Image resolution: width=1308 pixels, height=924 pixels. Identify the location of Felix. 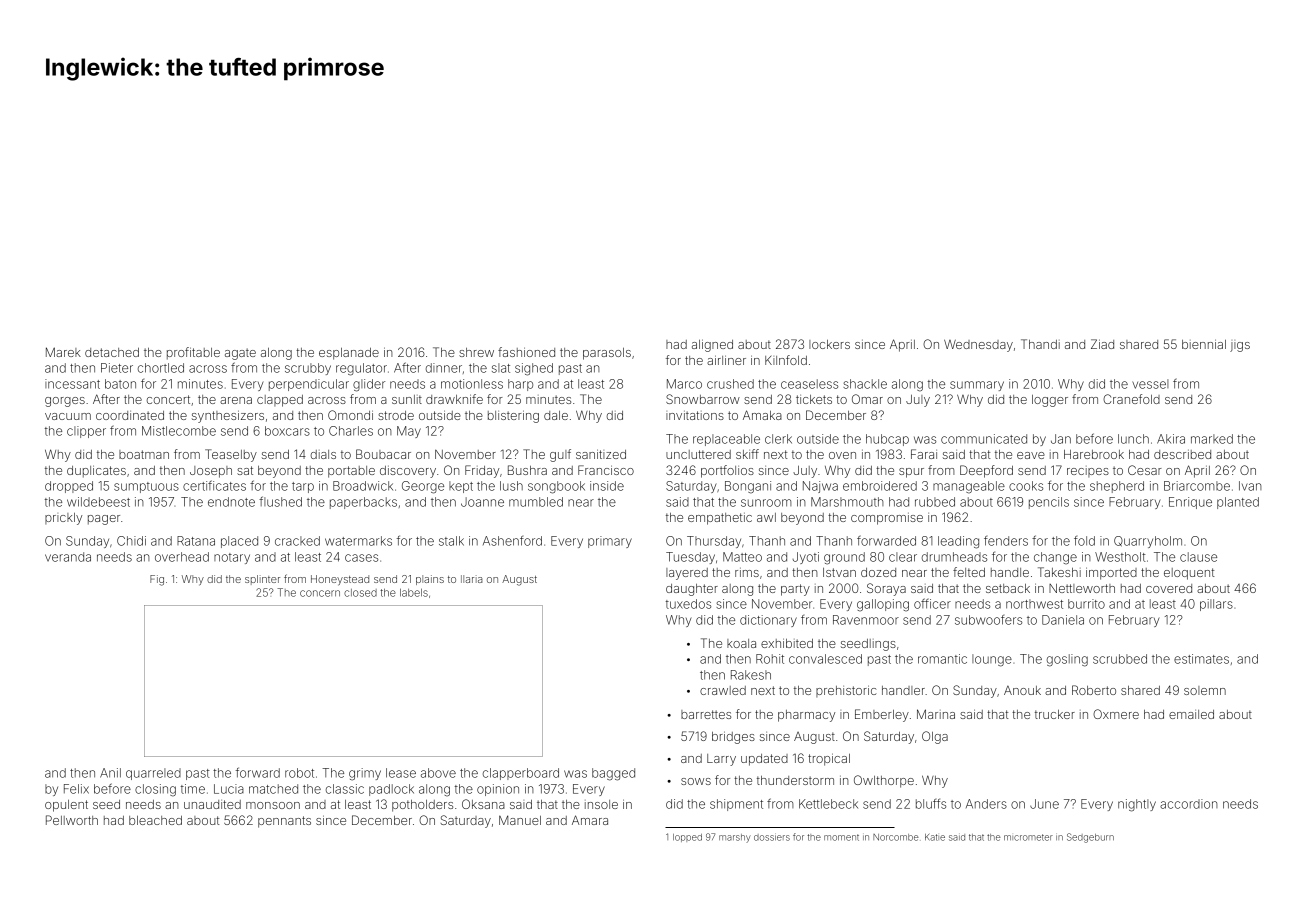
(76, 789).
